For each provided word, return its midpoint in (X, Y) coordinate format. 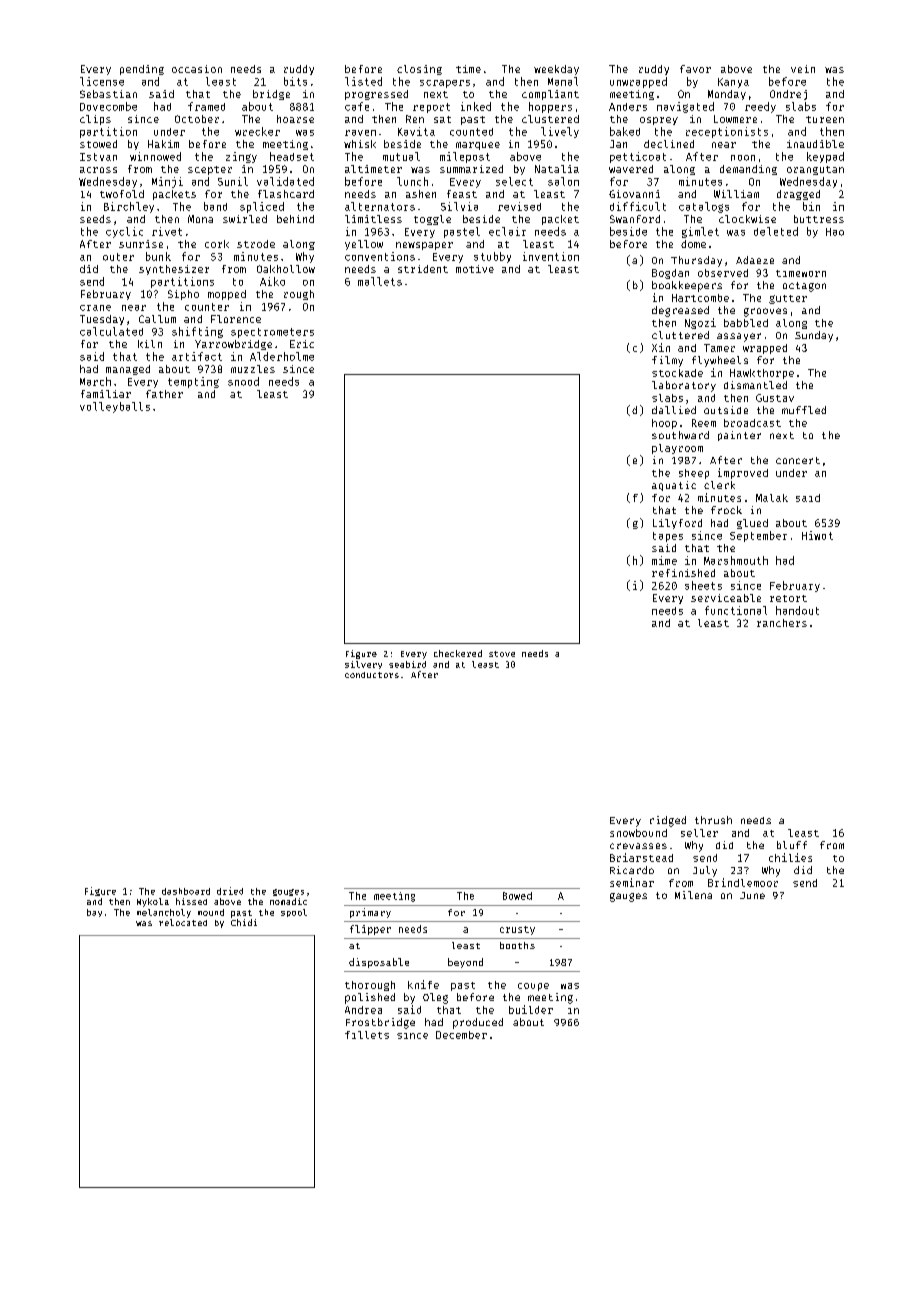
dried (230, 891)
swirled (245, 219)
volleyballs (115, 407)
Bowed (517, 896)
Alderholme (282, 356)
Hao (835, 232)
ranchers (782, 623)
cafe (357, 106)
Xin (661, 347)
